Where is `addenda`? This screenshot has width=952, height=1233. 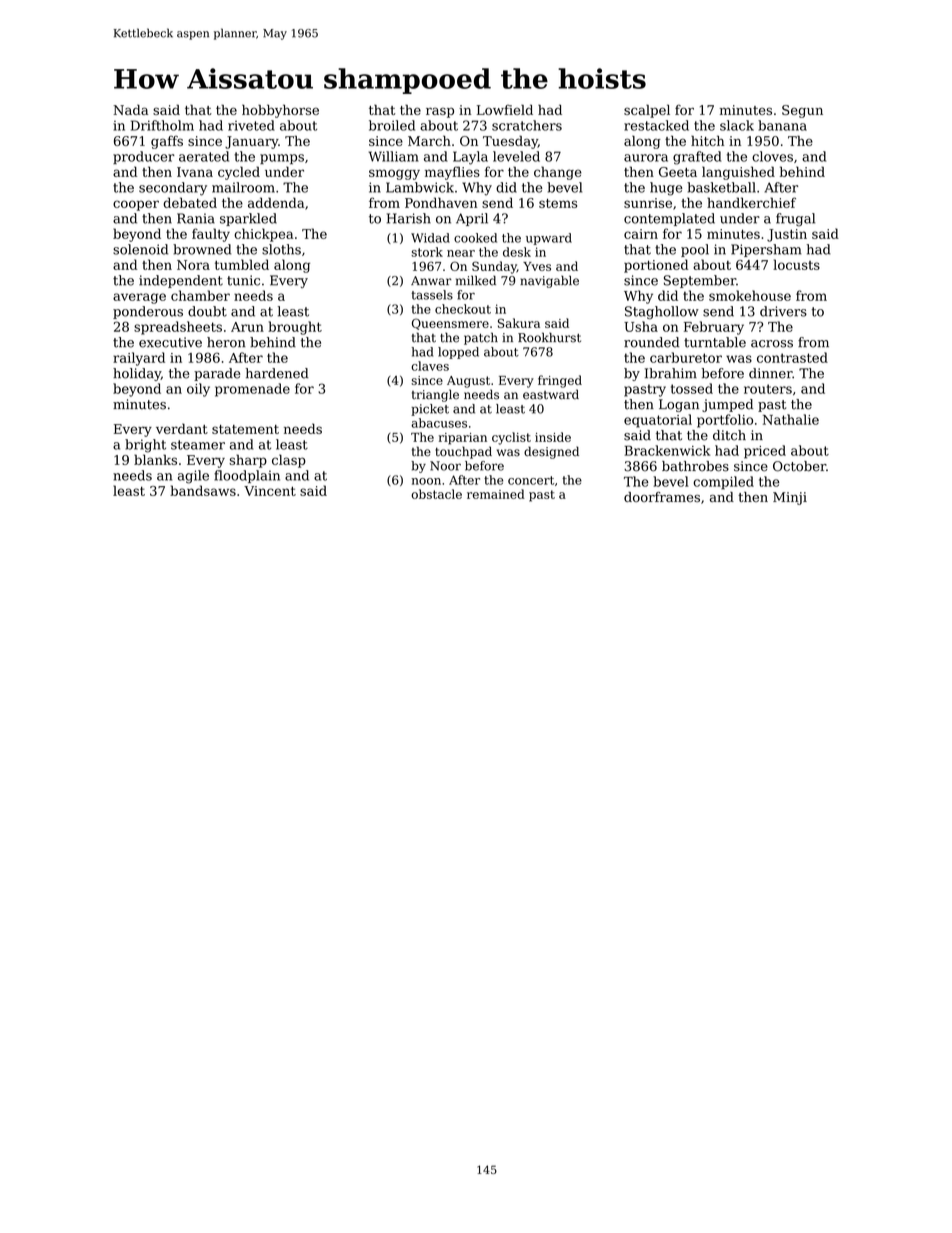
addenda is located at coordinates (276, 202).
